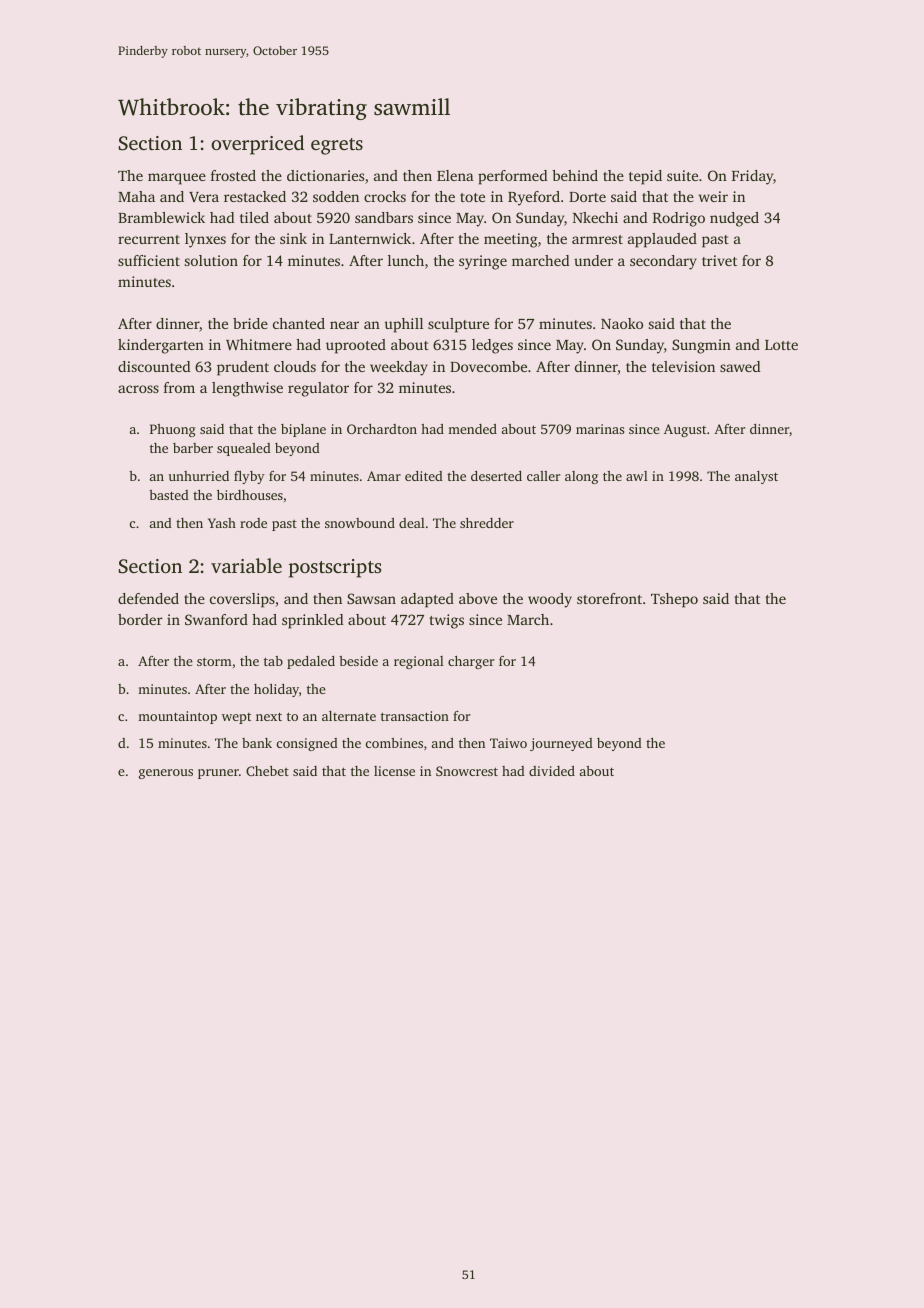 The width and height of the screenshot is (924, 1308). Describe the element at coordinates (622, 323) in the screenshot. I see `Naoko` at that location.
